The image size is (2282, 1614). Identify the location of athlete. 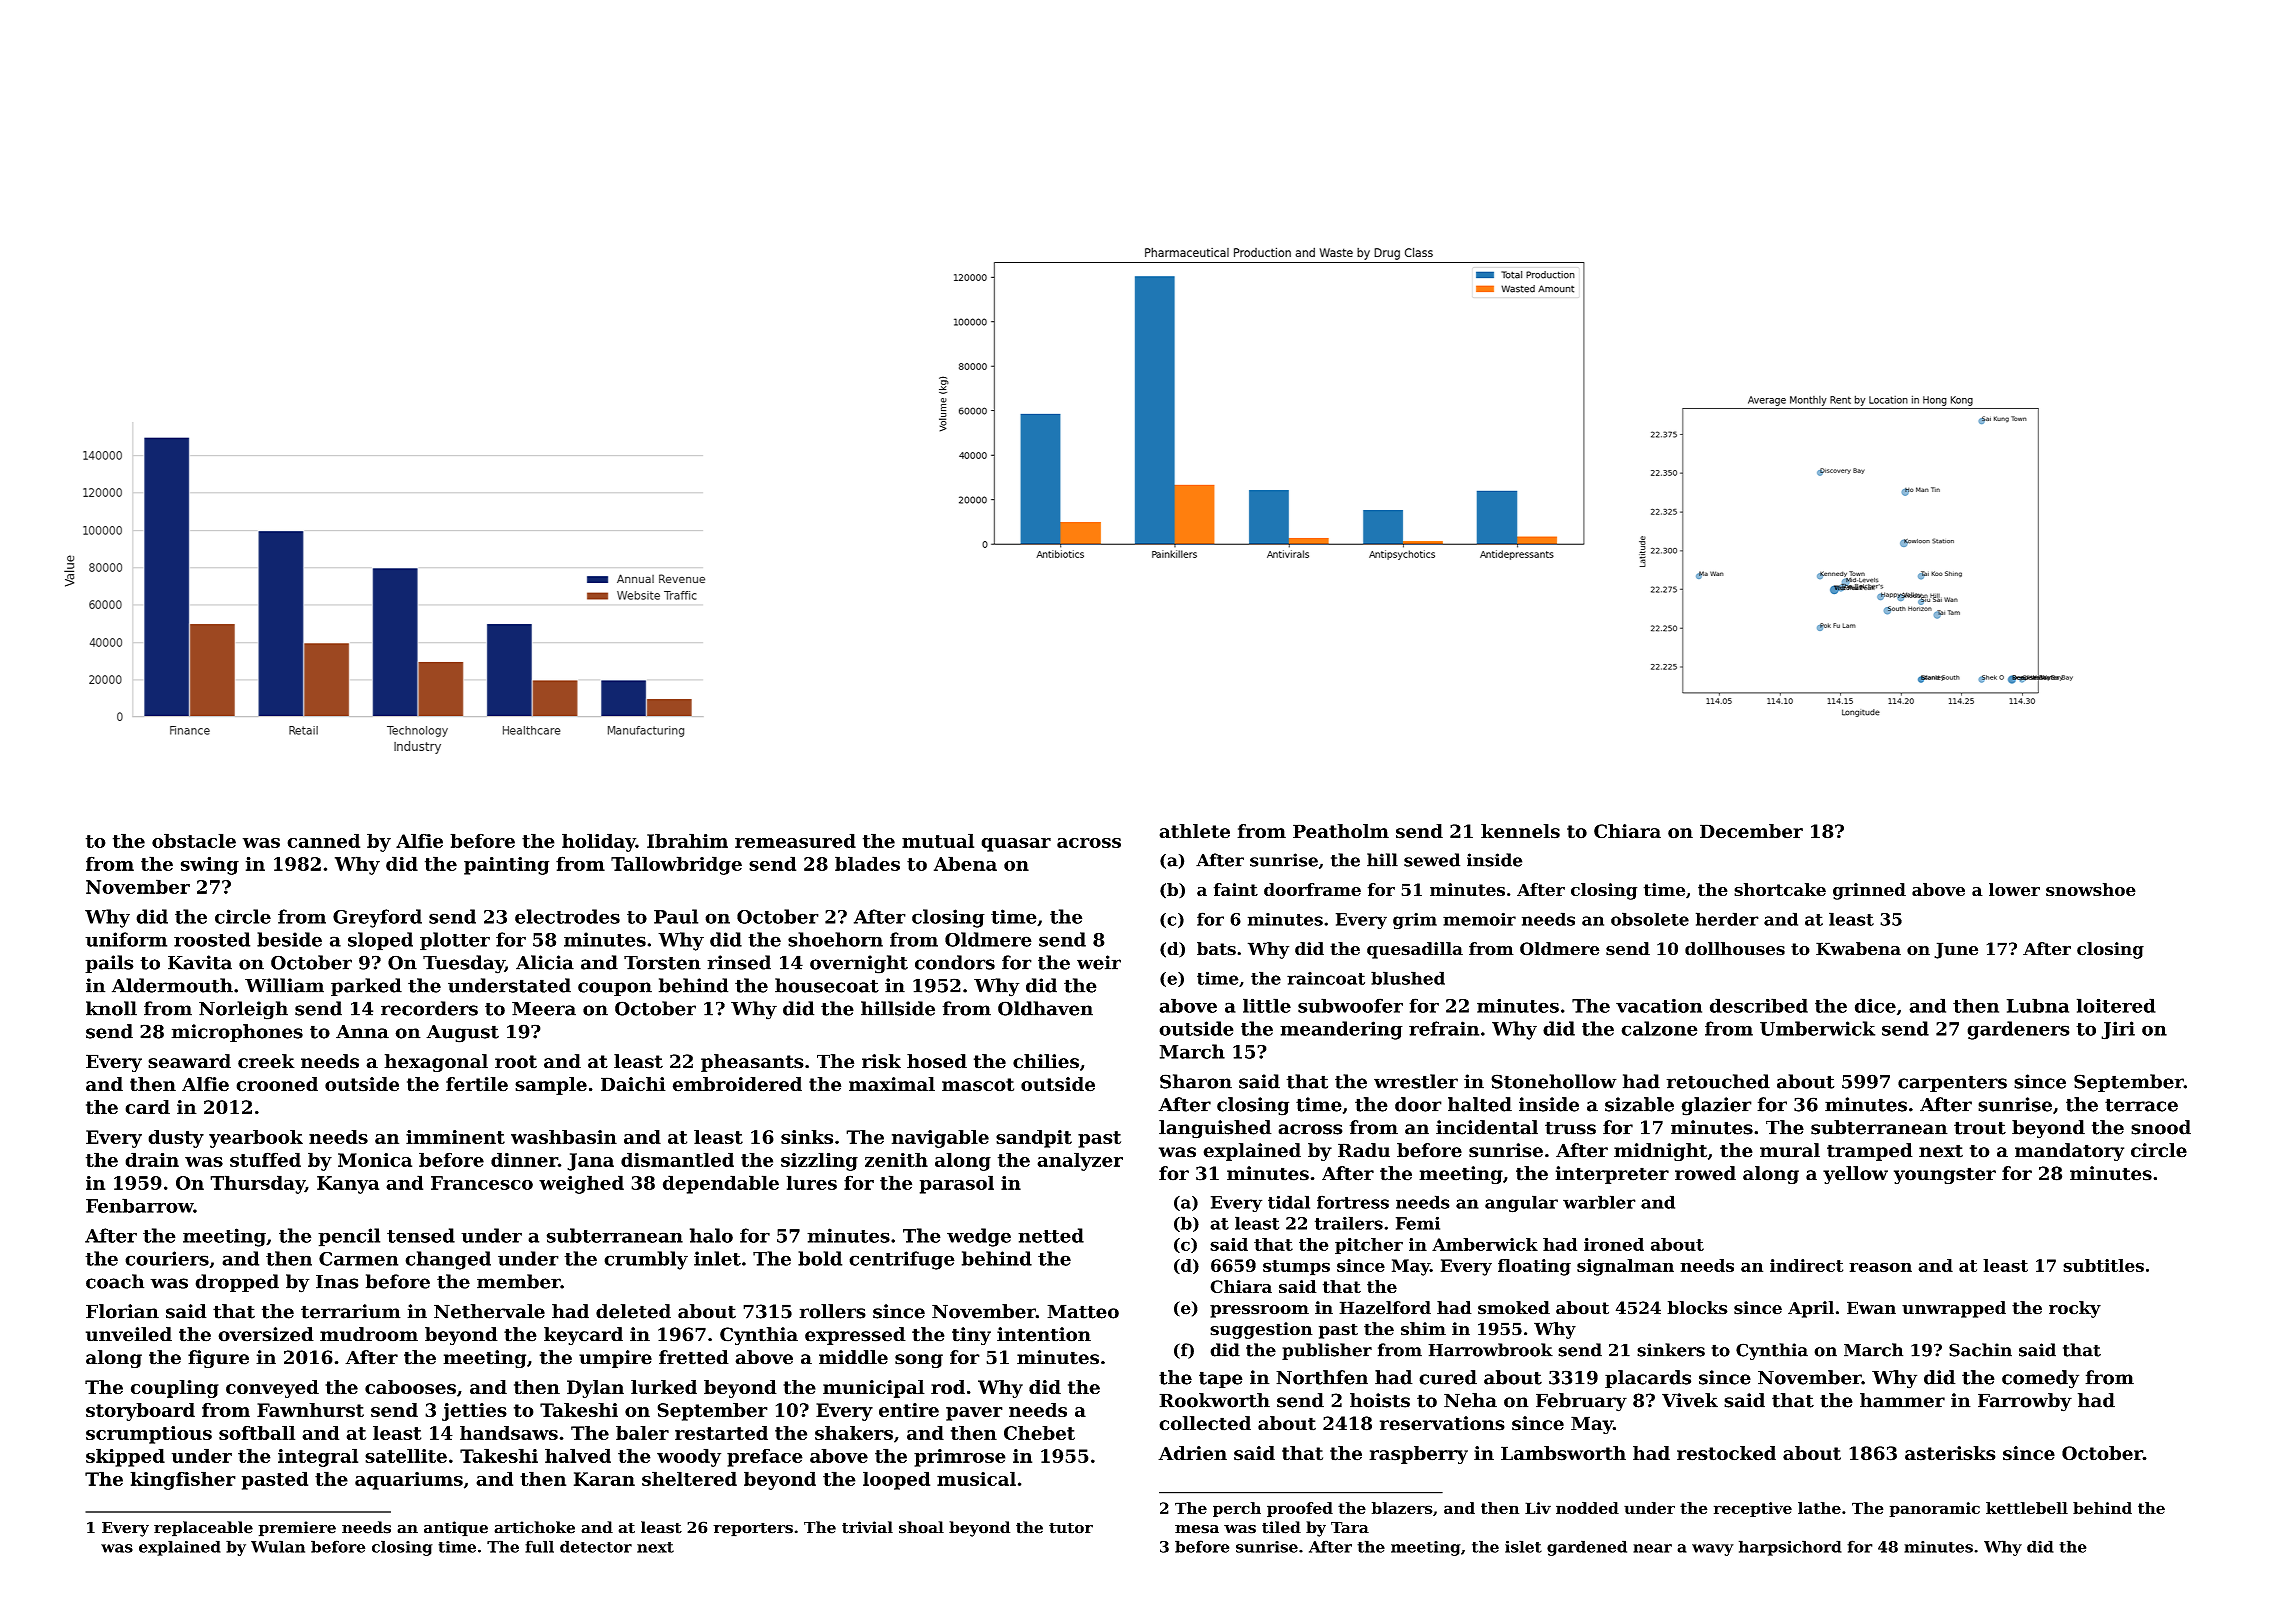
(1194, 831).
